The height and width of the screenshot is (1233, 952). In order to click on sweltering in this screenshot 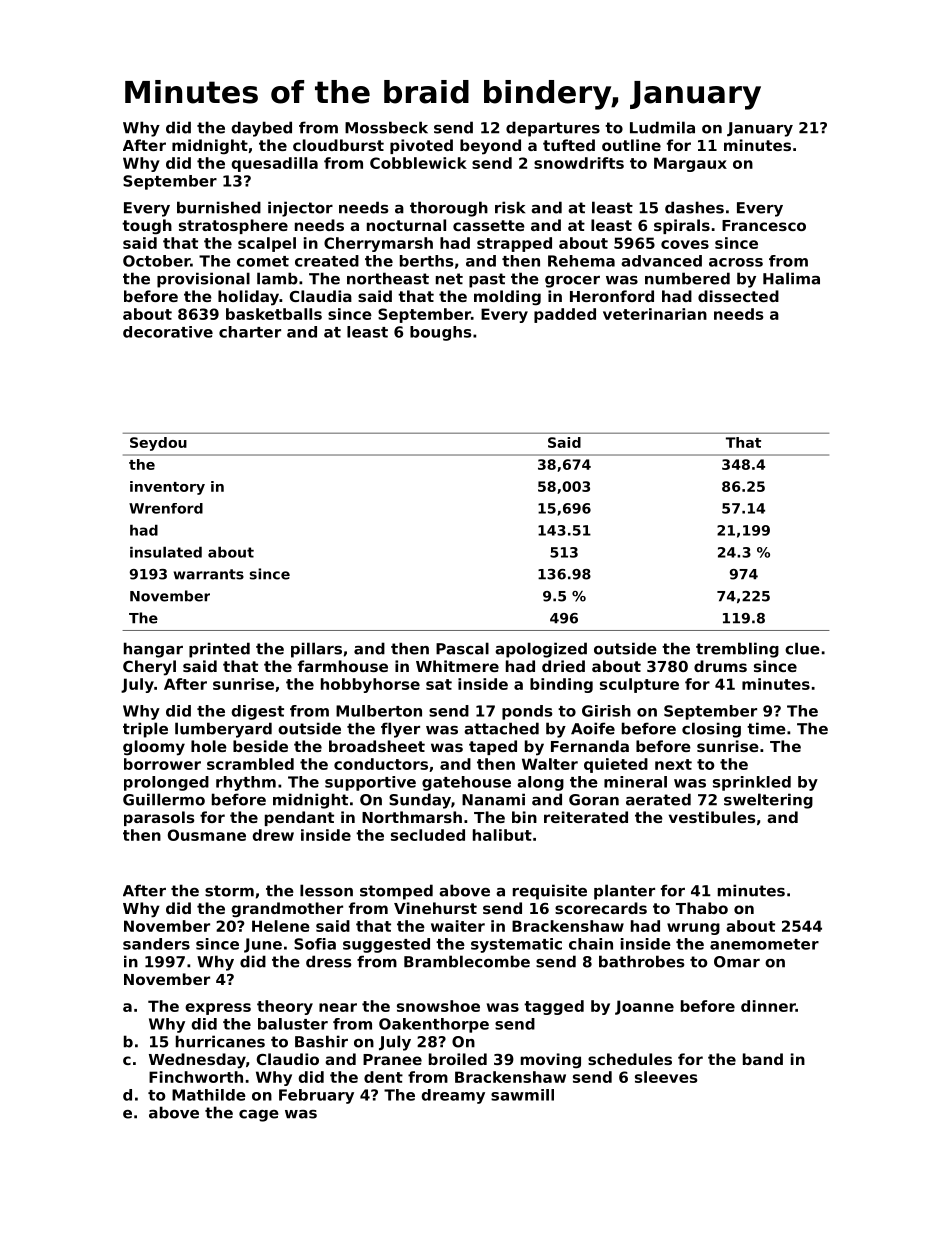, I will do `click(768, 801)`.
